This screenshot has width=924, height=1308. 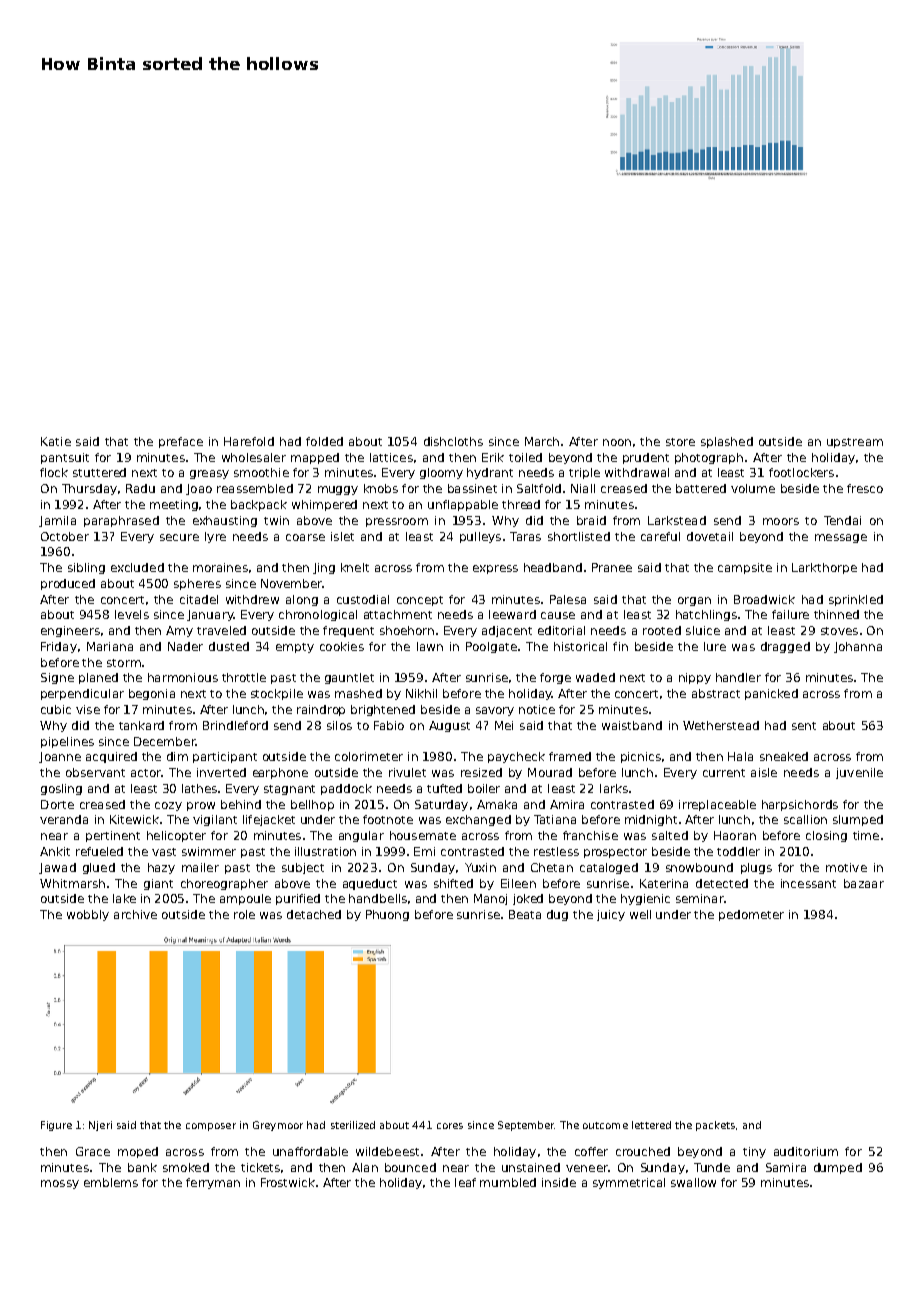 I want to click on swallow, so click(x=693, y=1182).
